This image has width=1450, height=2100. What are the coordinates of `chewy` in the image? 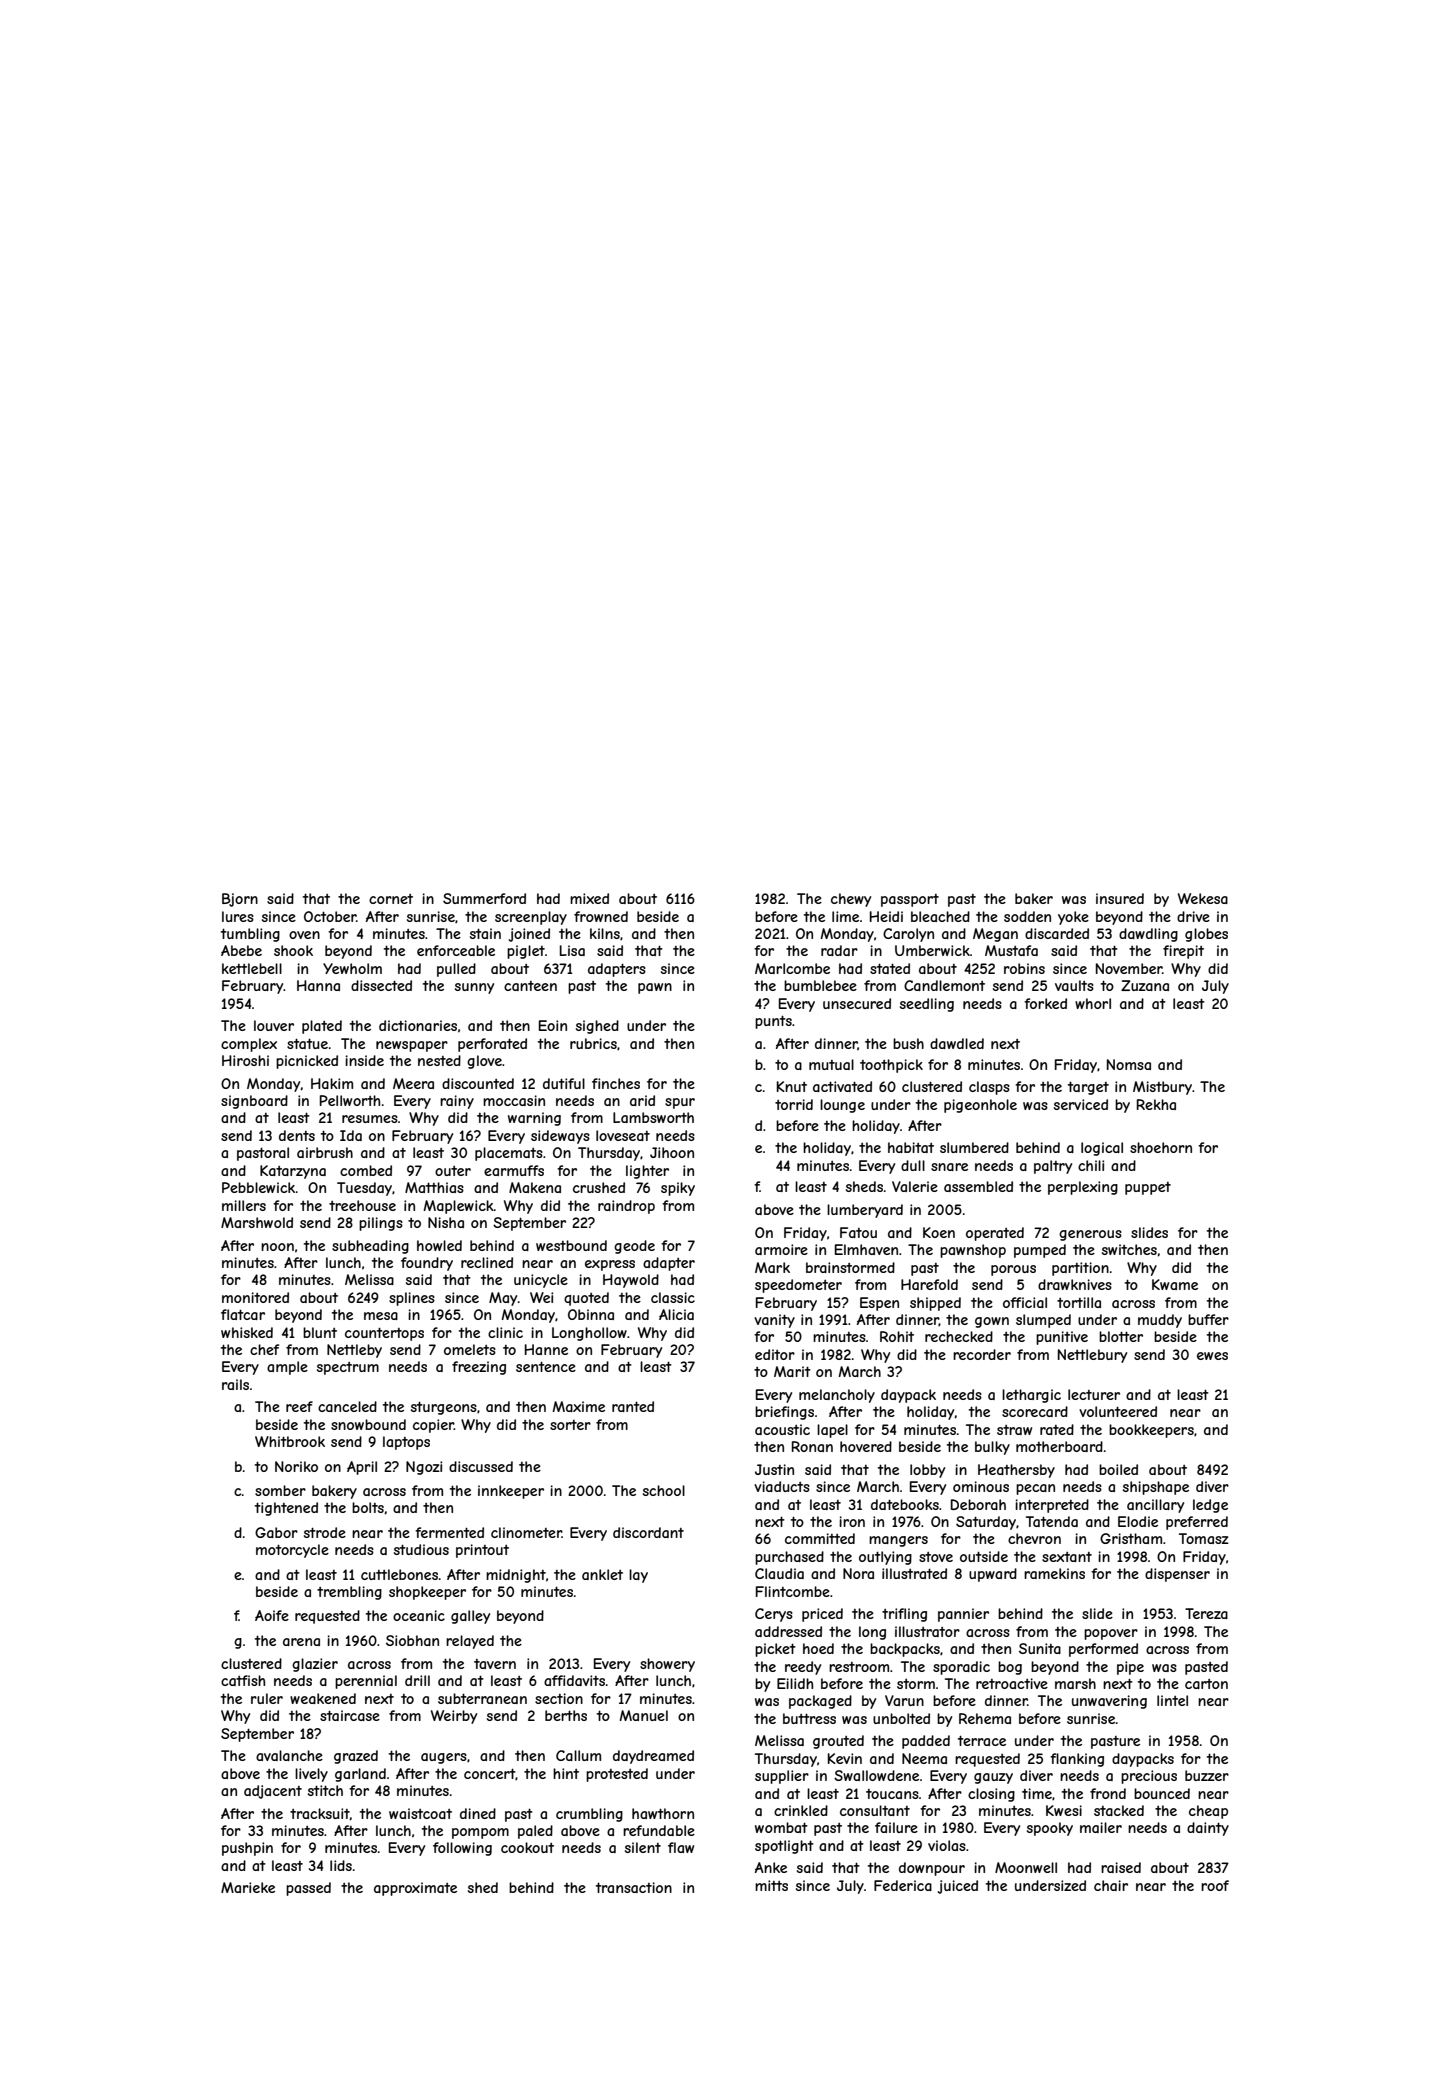 It's located at (851, 900).
